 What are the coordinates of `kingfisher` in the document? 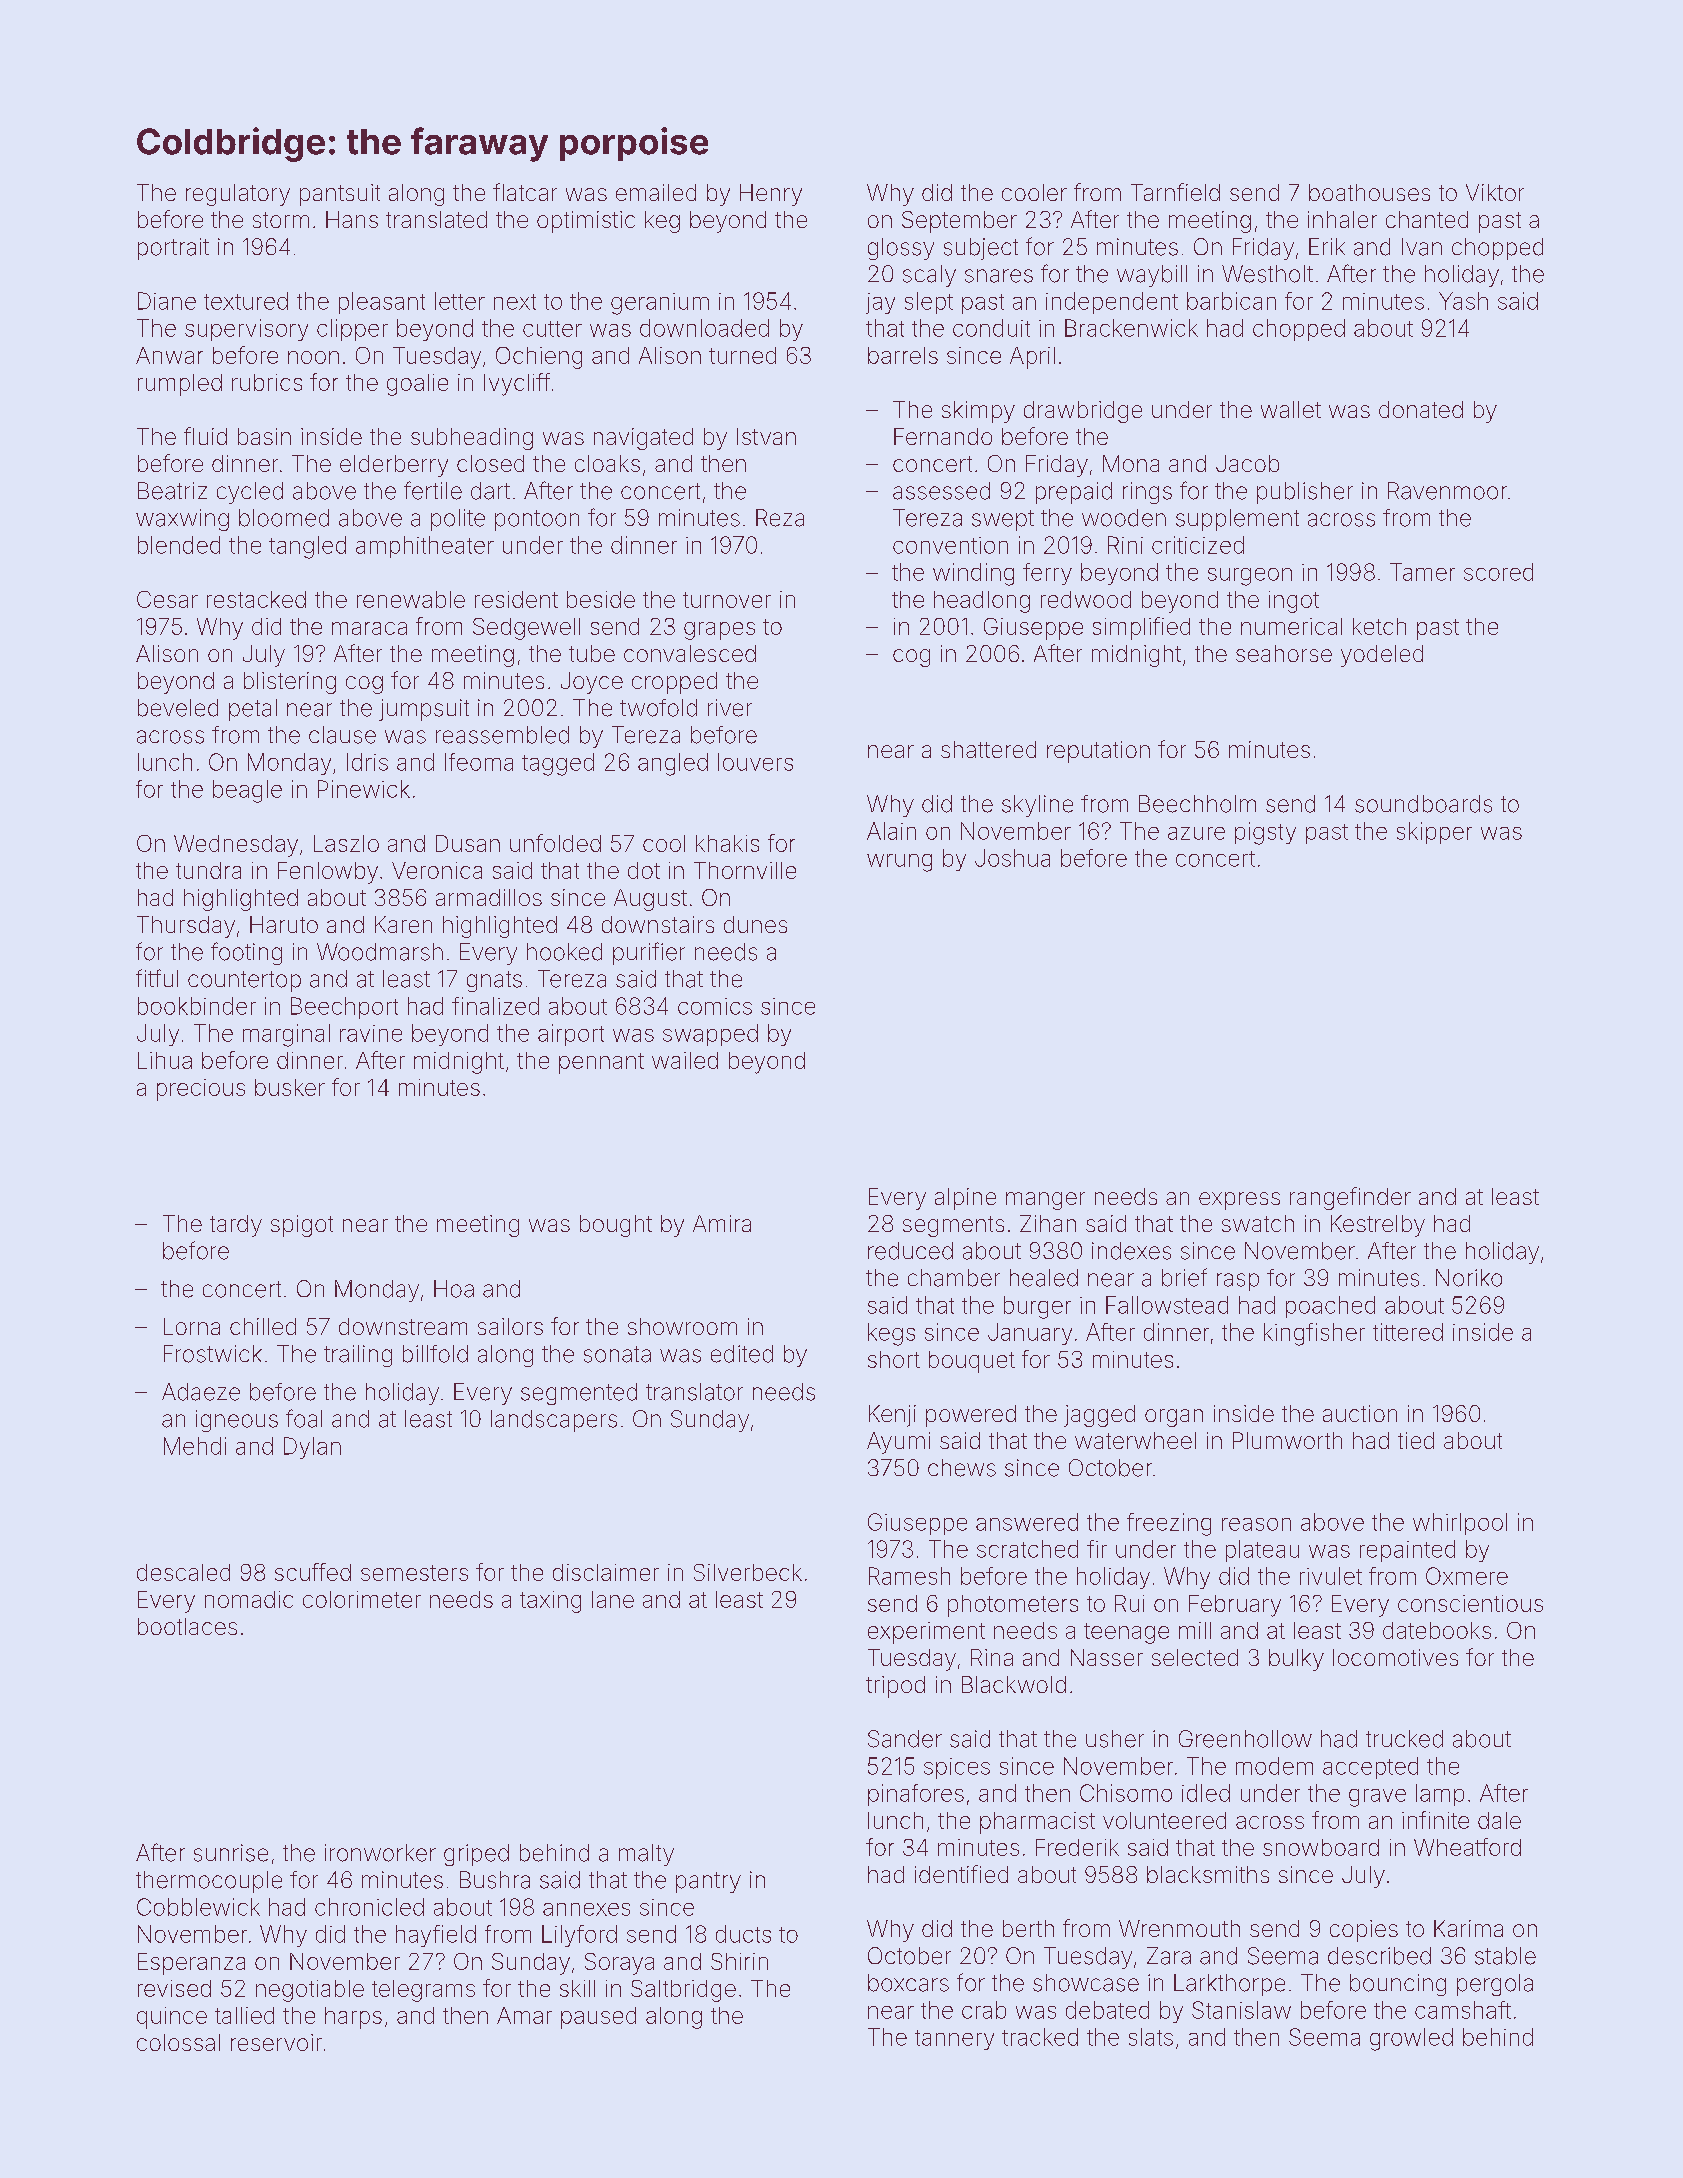 It's located at (1314, 1334).
